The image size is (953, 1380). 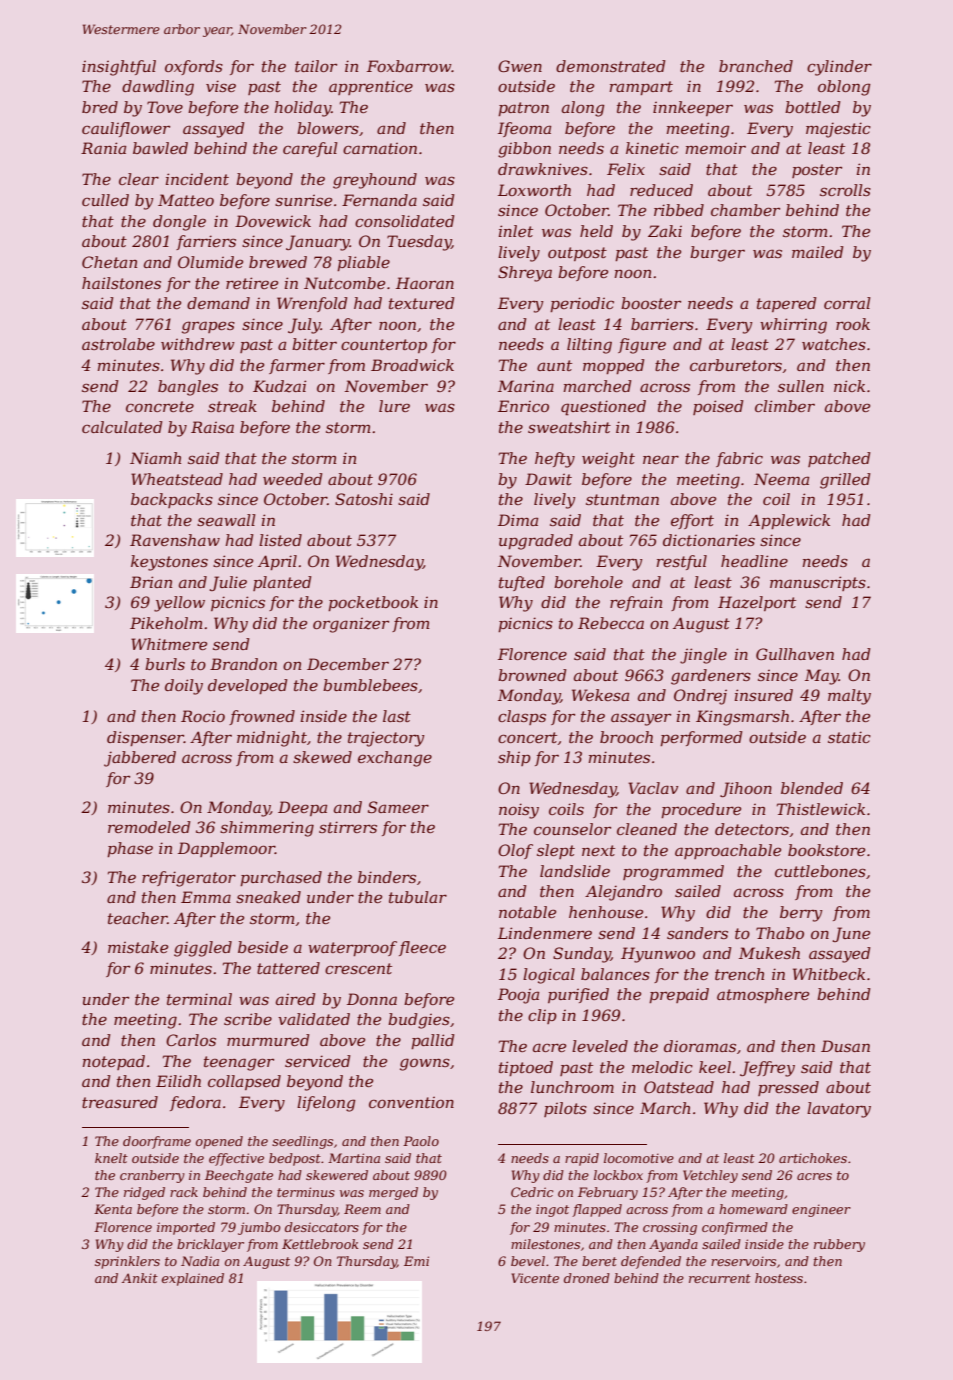 I want to click on notepad, so click(x=113, y=1062).
